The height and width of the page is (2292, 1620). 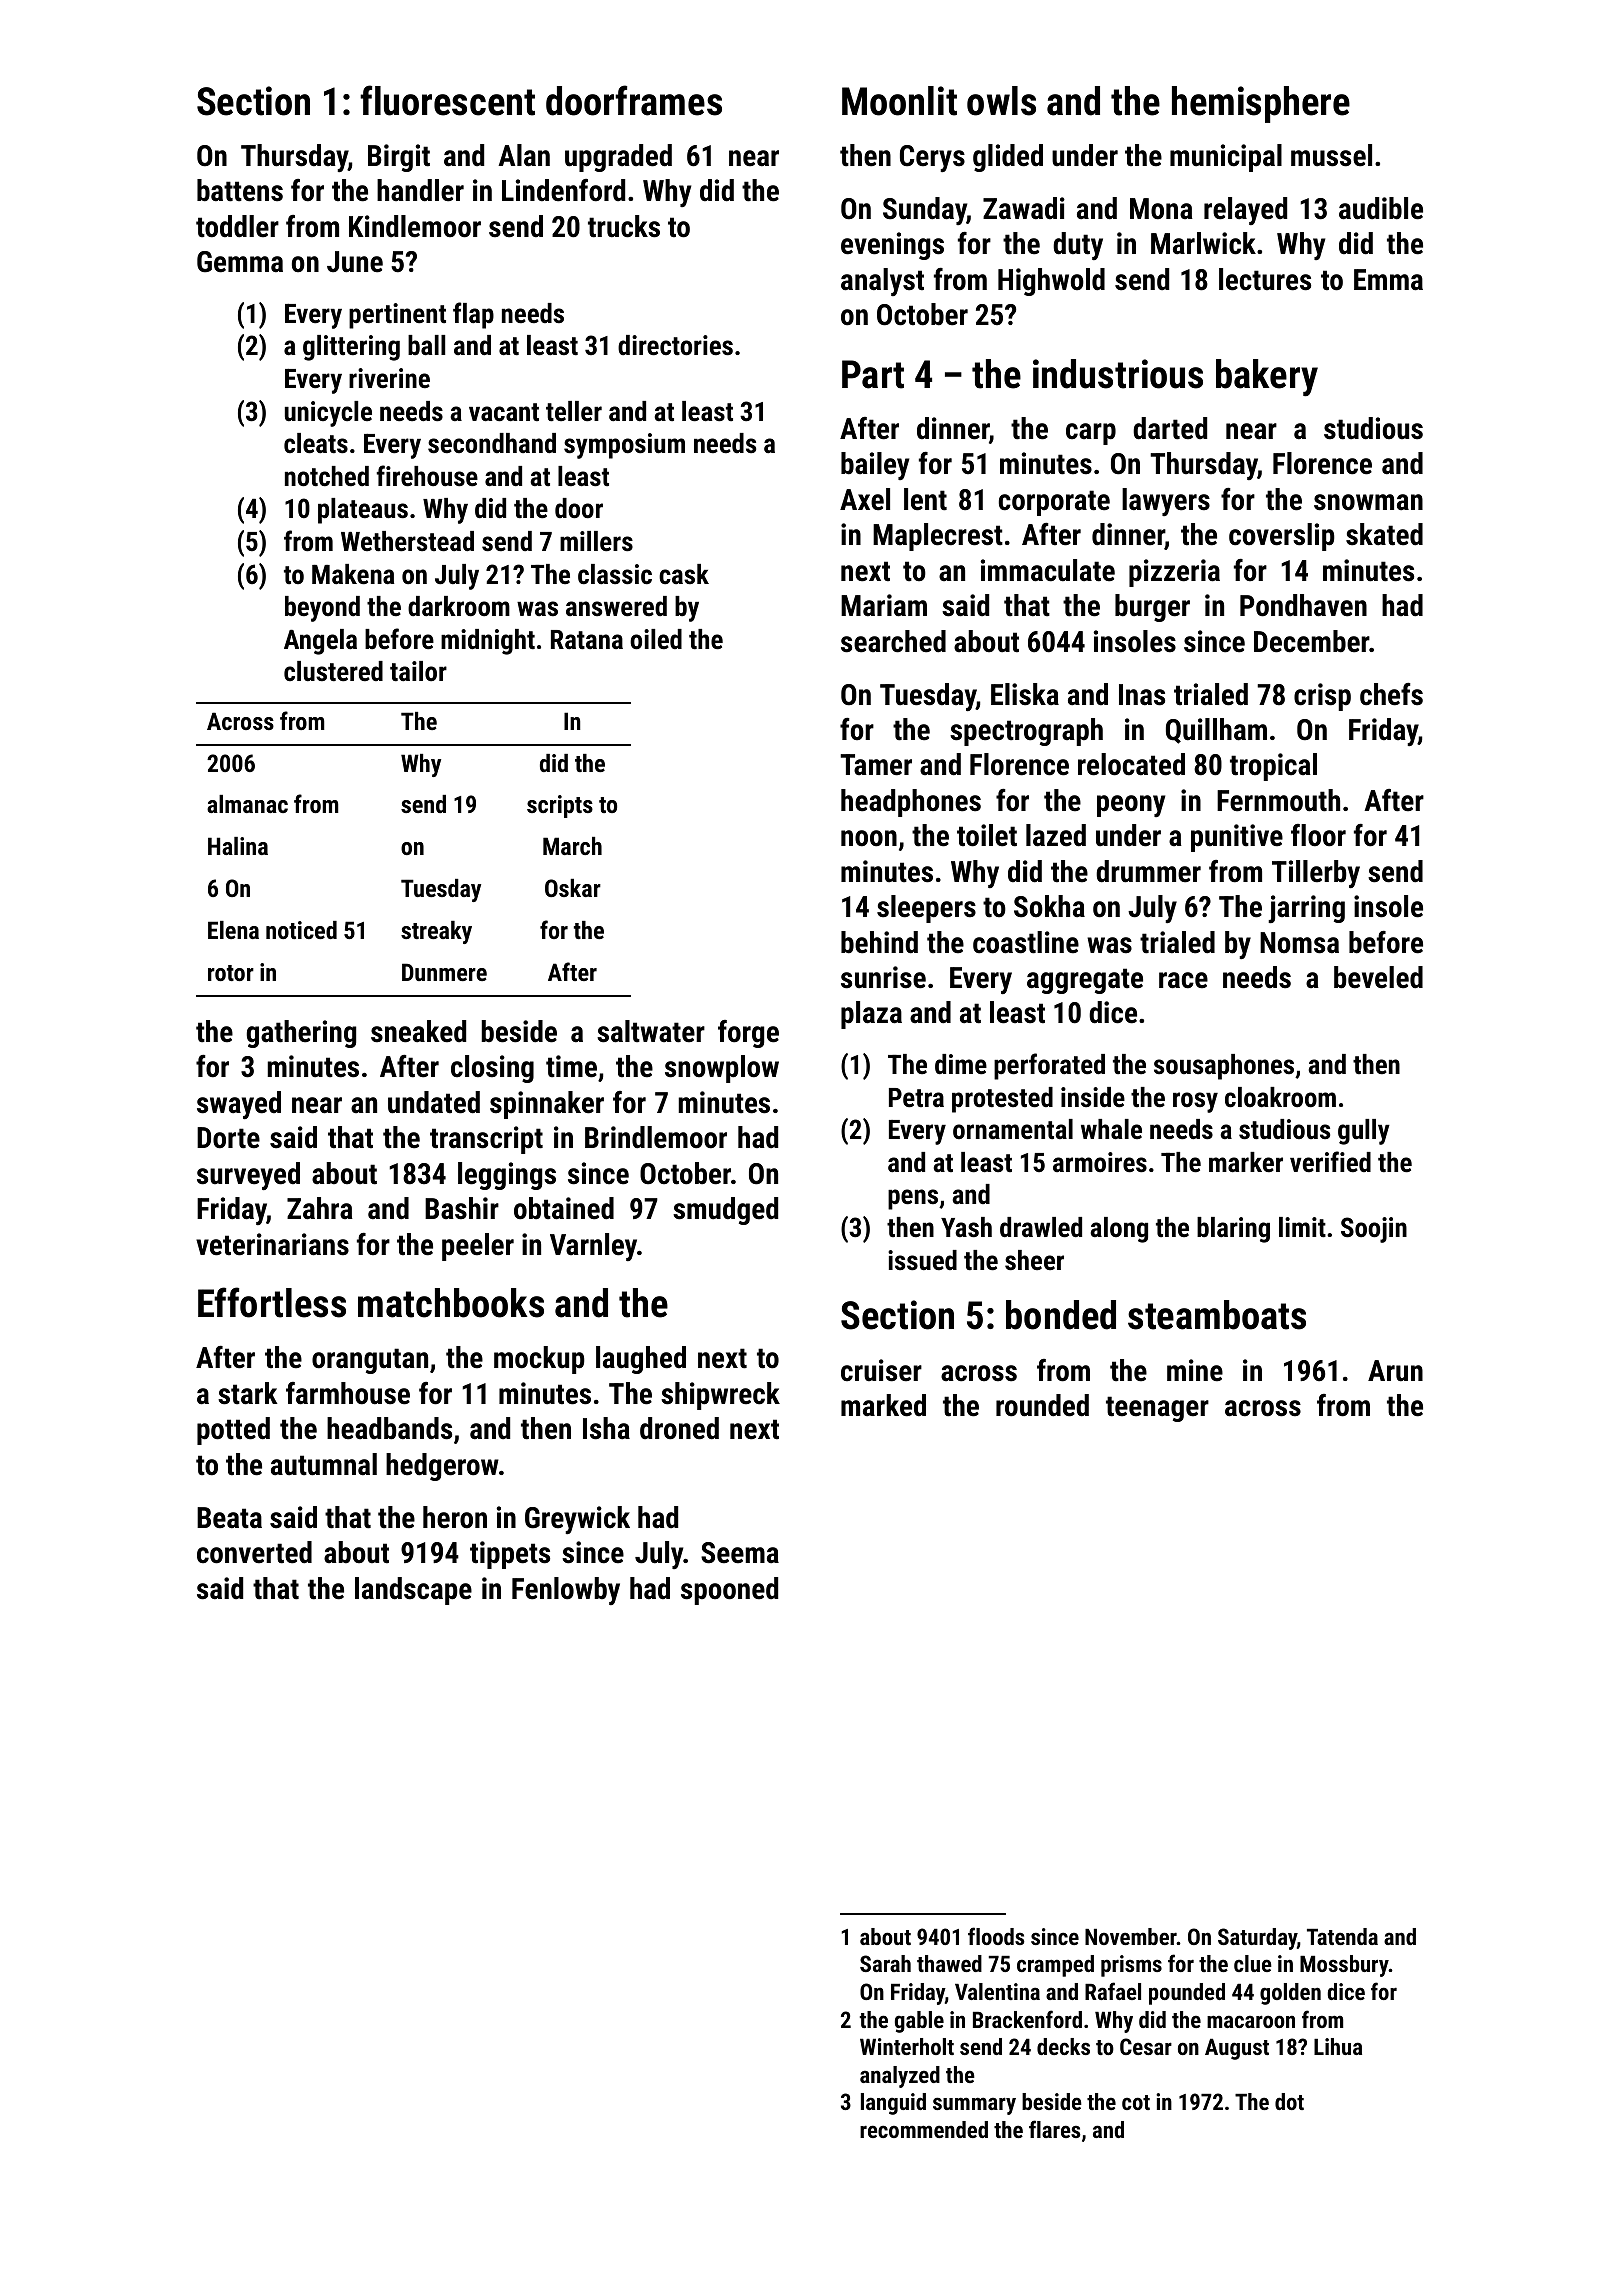 What do you see at coordinates (1384, 534) in the page?
I see `skated` at bounding box center [1384, 534].
